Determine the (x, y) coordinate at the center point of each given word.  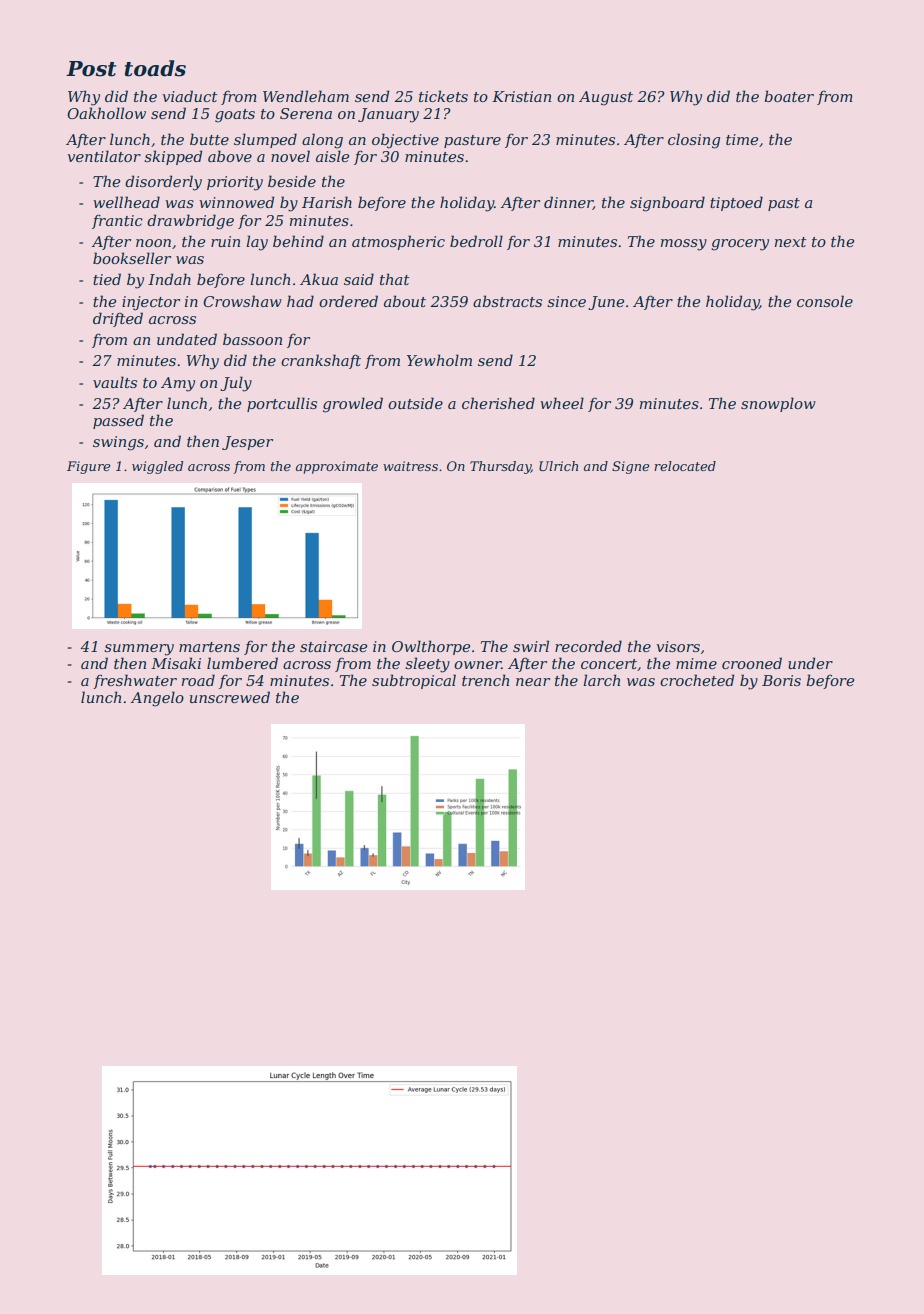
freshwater (135, 681)
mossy (684, 245)
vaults (115, 382)
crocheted (697, 680)
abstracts (507, 301)
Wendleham (306, 96)
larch (601, 680)
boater (789, 96)
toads (155, 68)
